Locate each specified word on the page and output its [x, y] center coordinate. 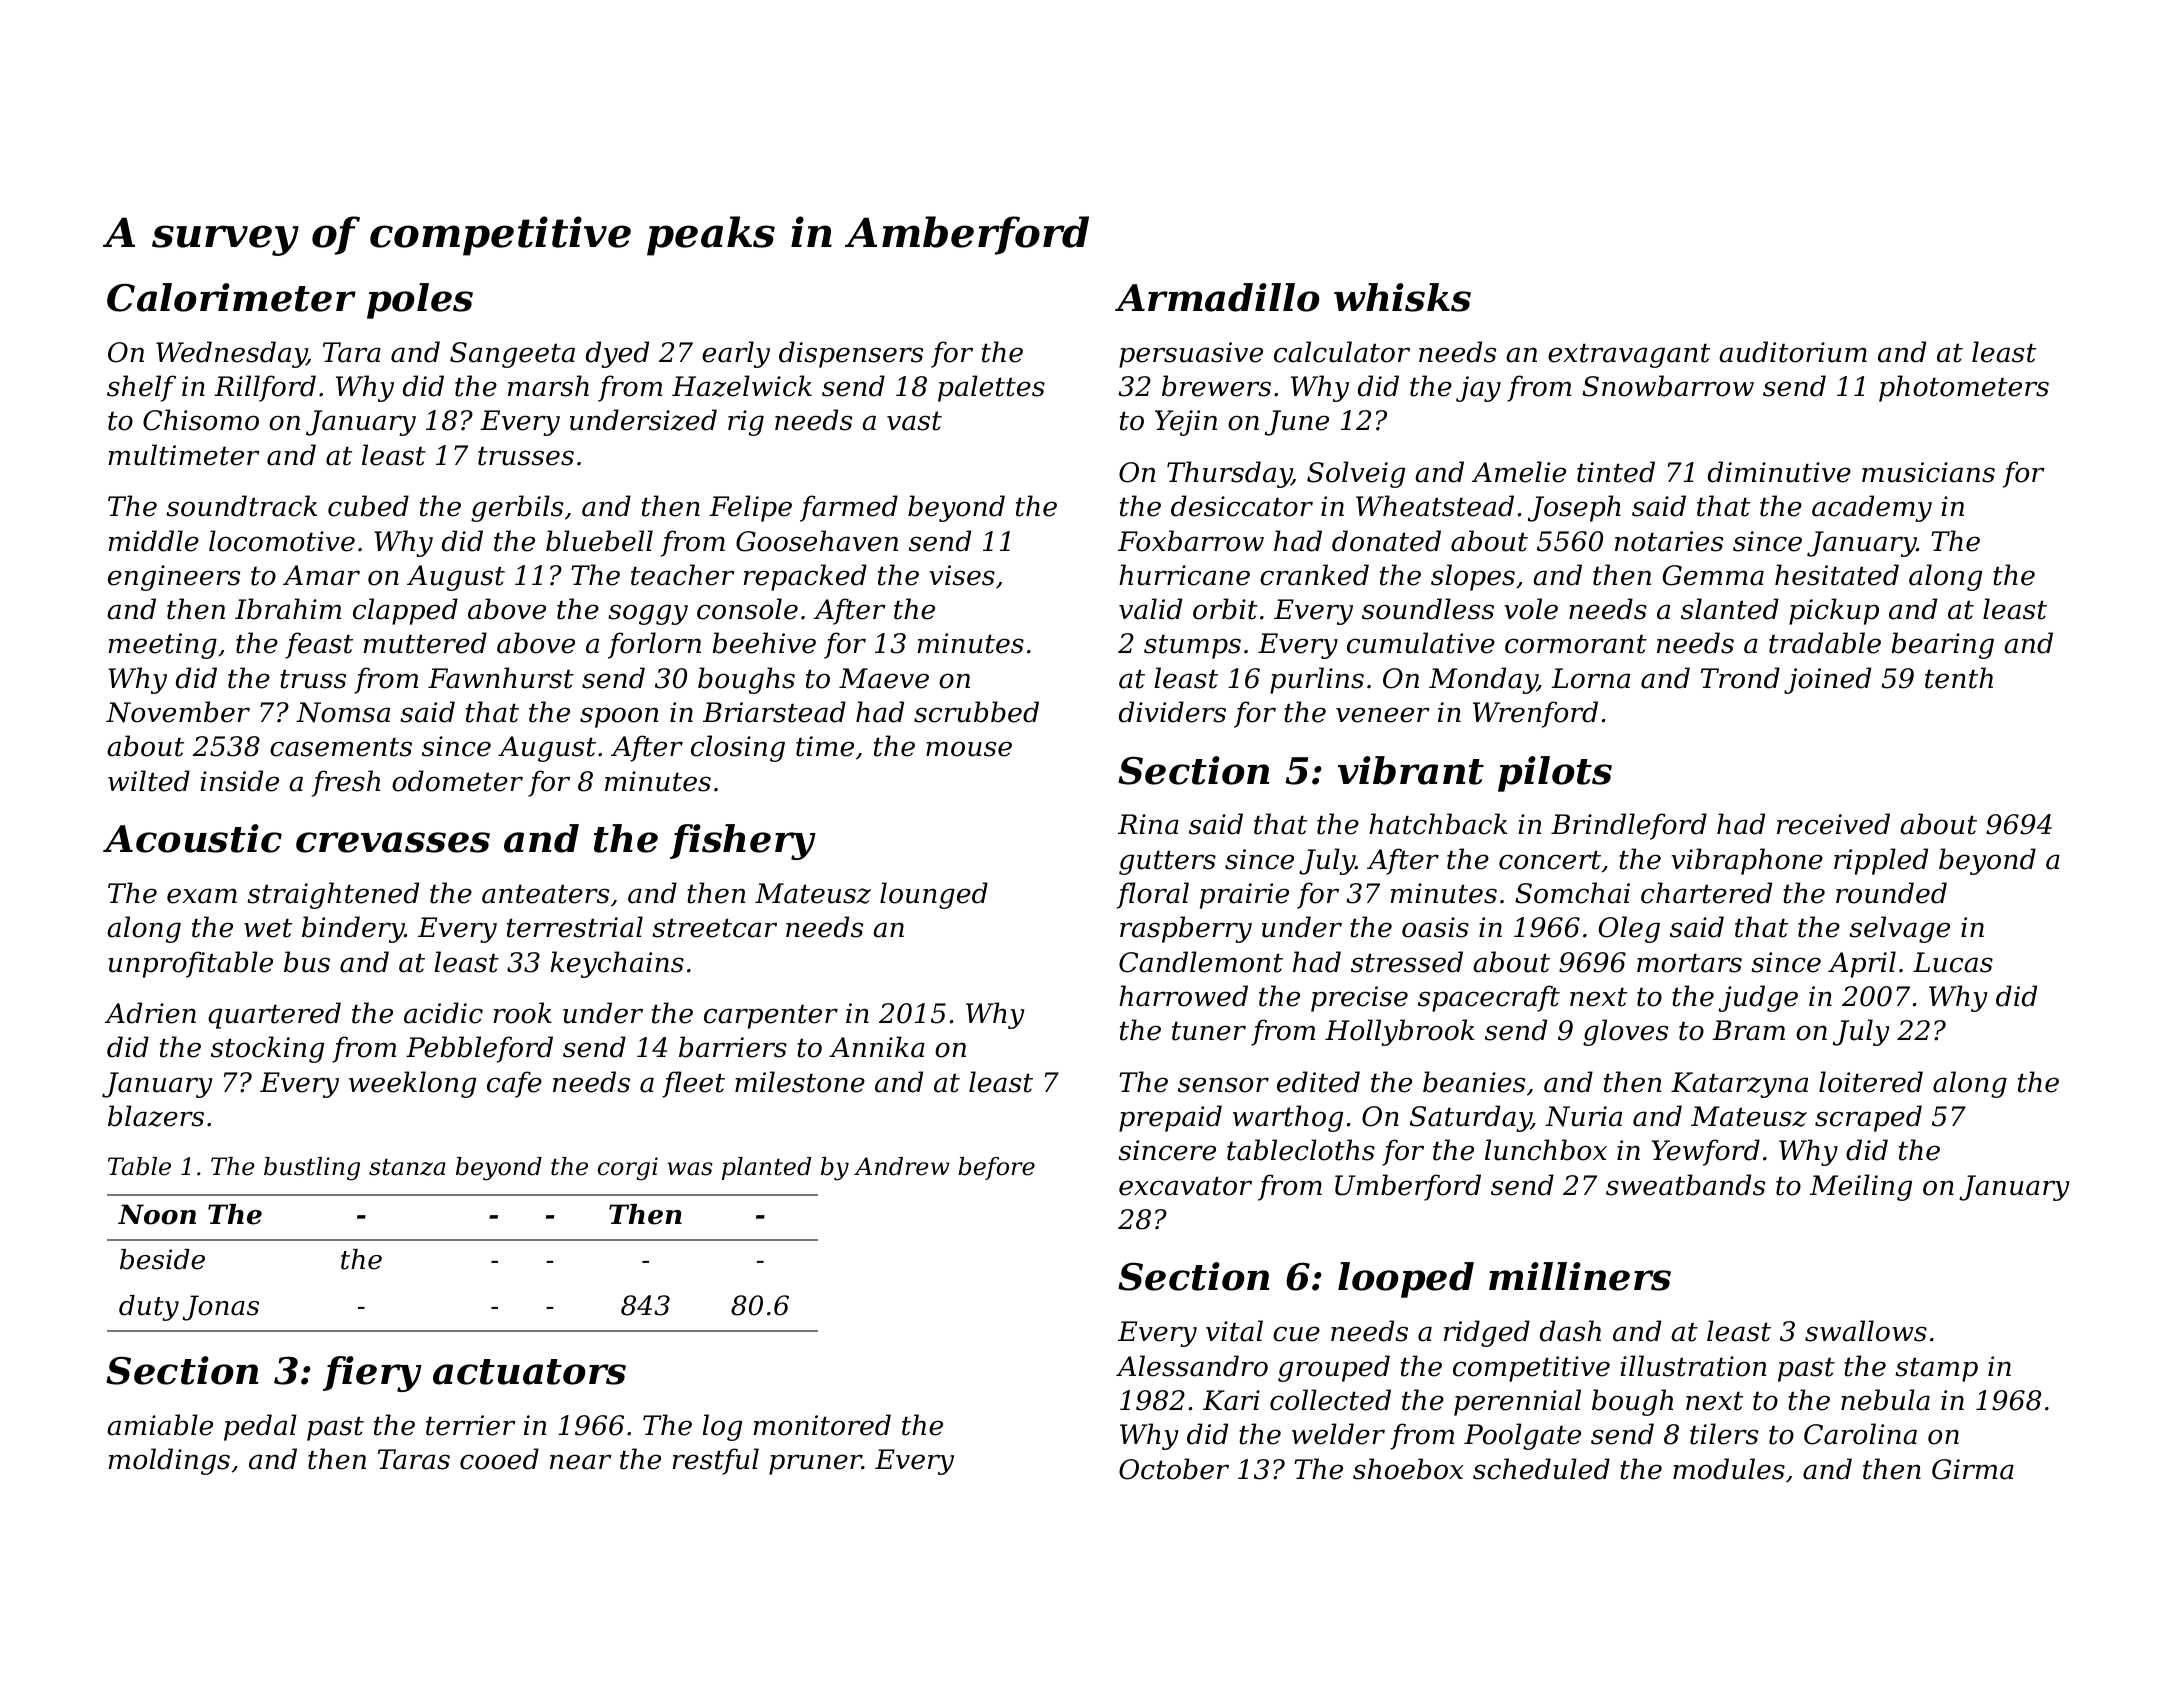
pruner [815, 1464]
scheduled [1541, 1469]
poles [420, 301]
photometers [1964, 388]
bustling [312, 1169]
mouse [969, 749]
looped [1406, 1280]
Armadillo [1217, 297]
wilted [149, 781]
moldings [169, 1461]
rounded [1891, 893]
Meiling [1861, 1187]
